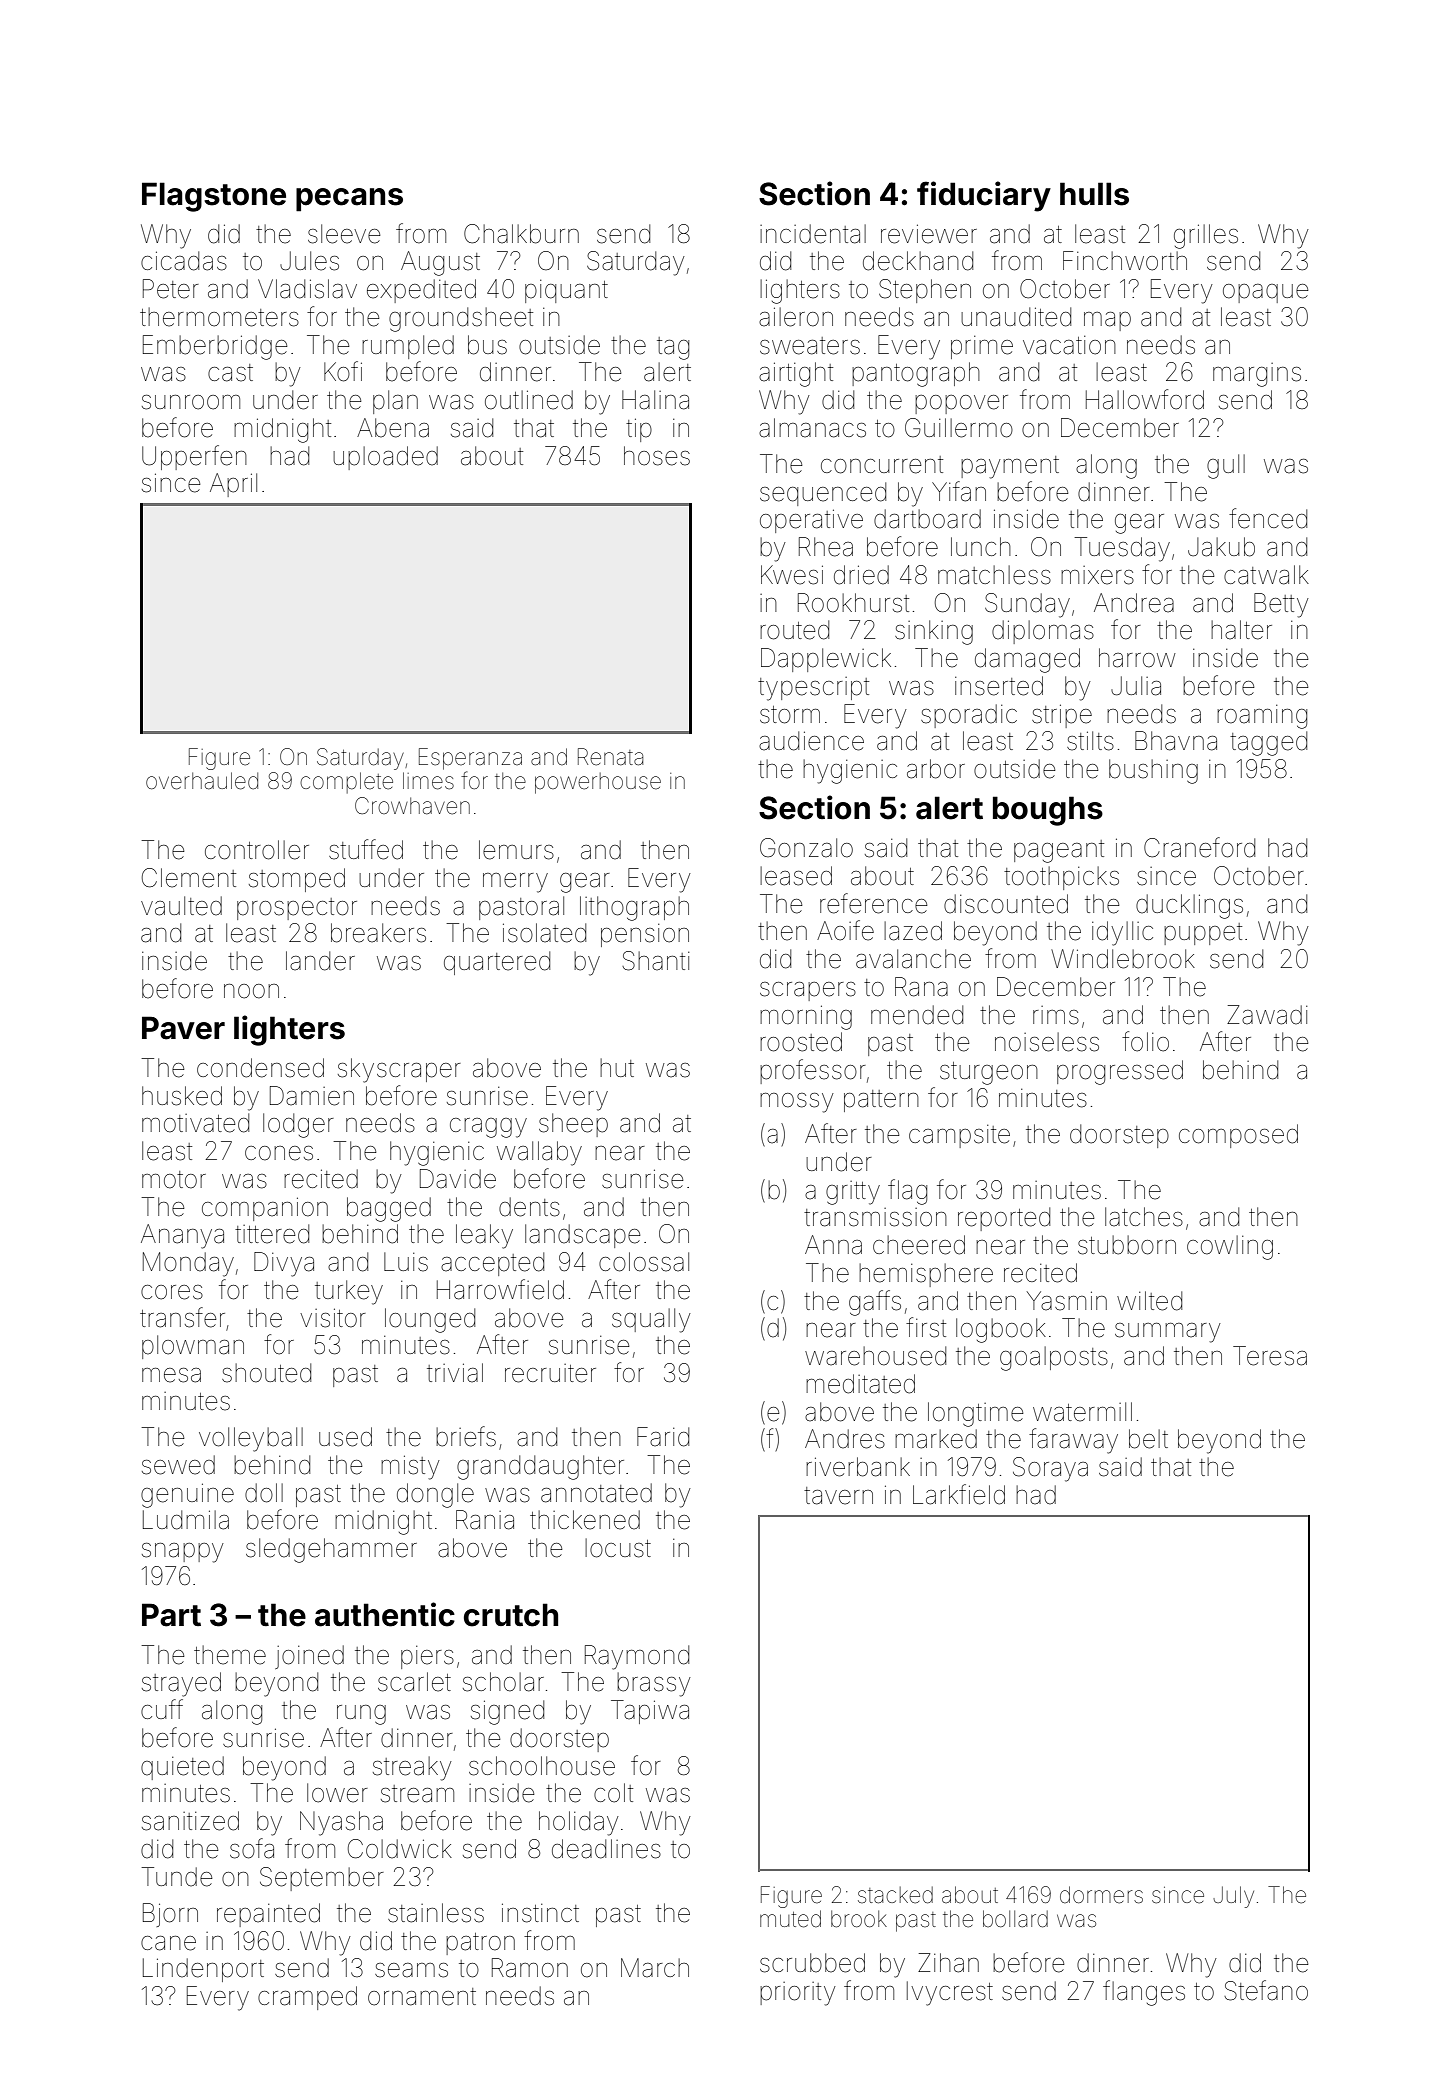 The height and width of the page is (2100, 1450). Describe the element at coordinates (1241, 630) in the page. I see `halter` at that location.
